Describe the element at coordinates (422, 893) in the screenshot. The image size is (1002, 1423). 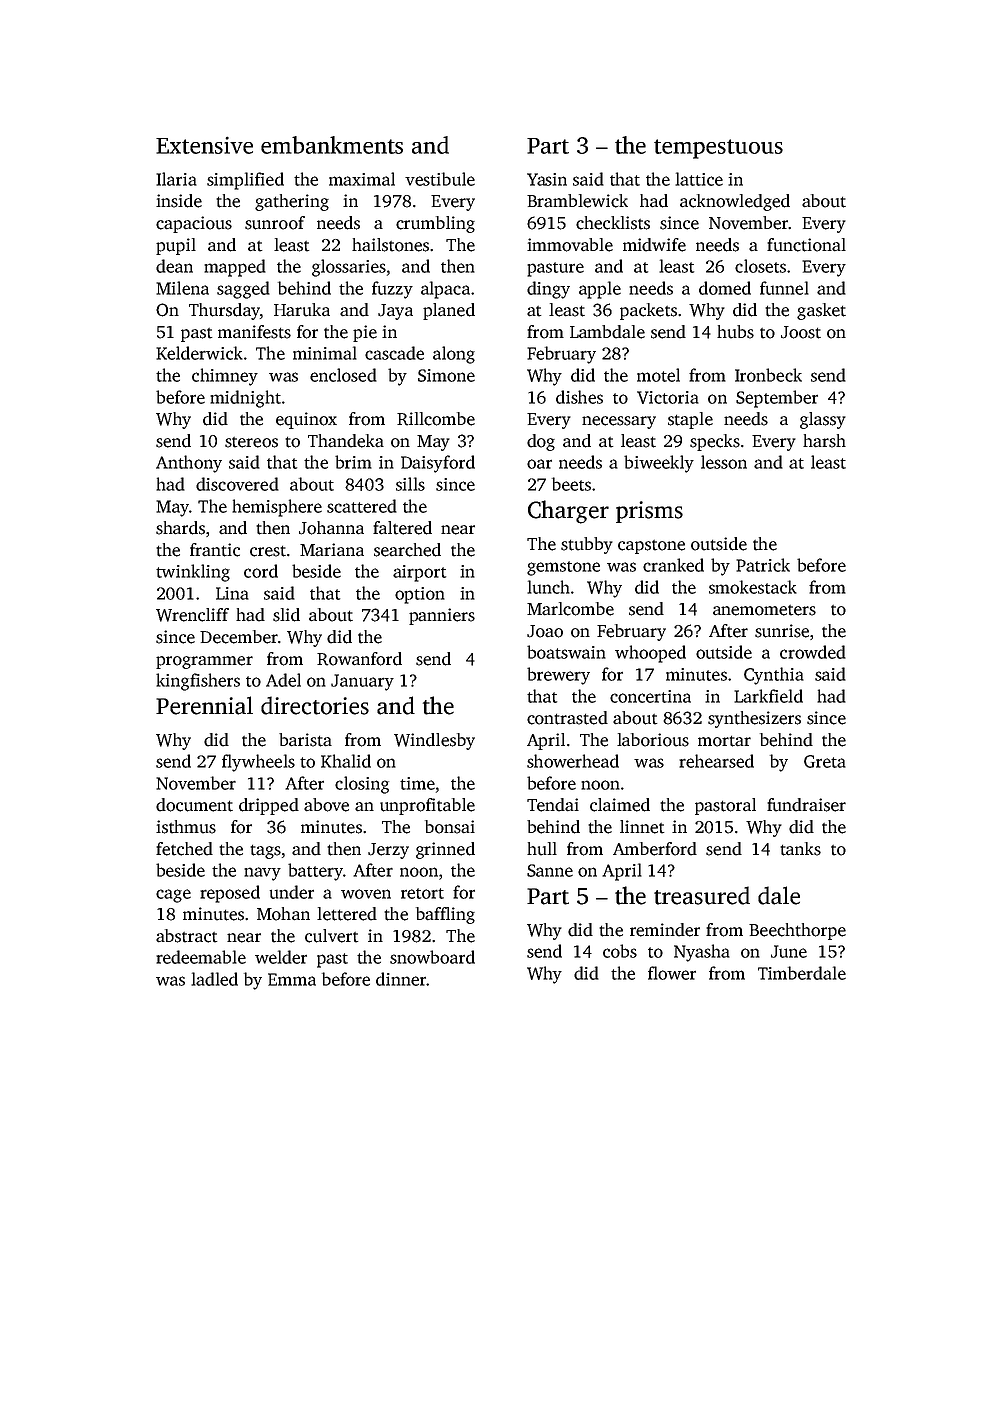
I see `retort` at that location.
